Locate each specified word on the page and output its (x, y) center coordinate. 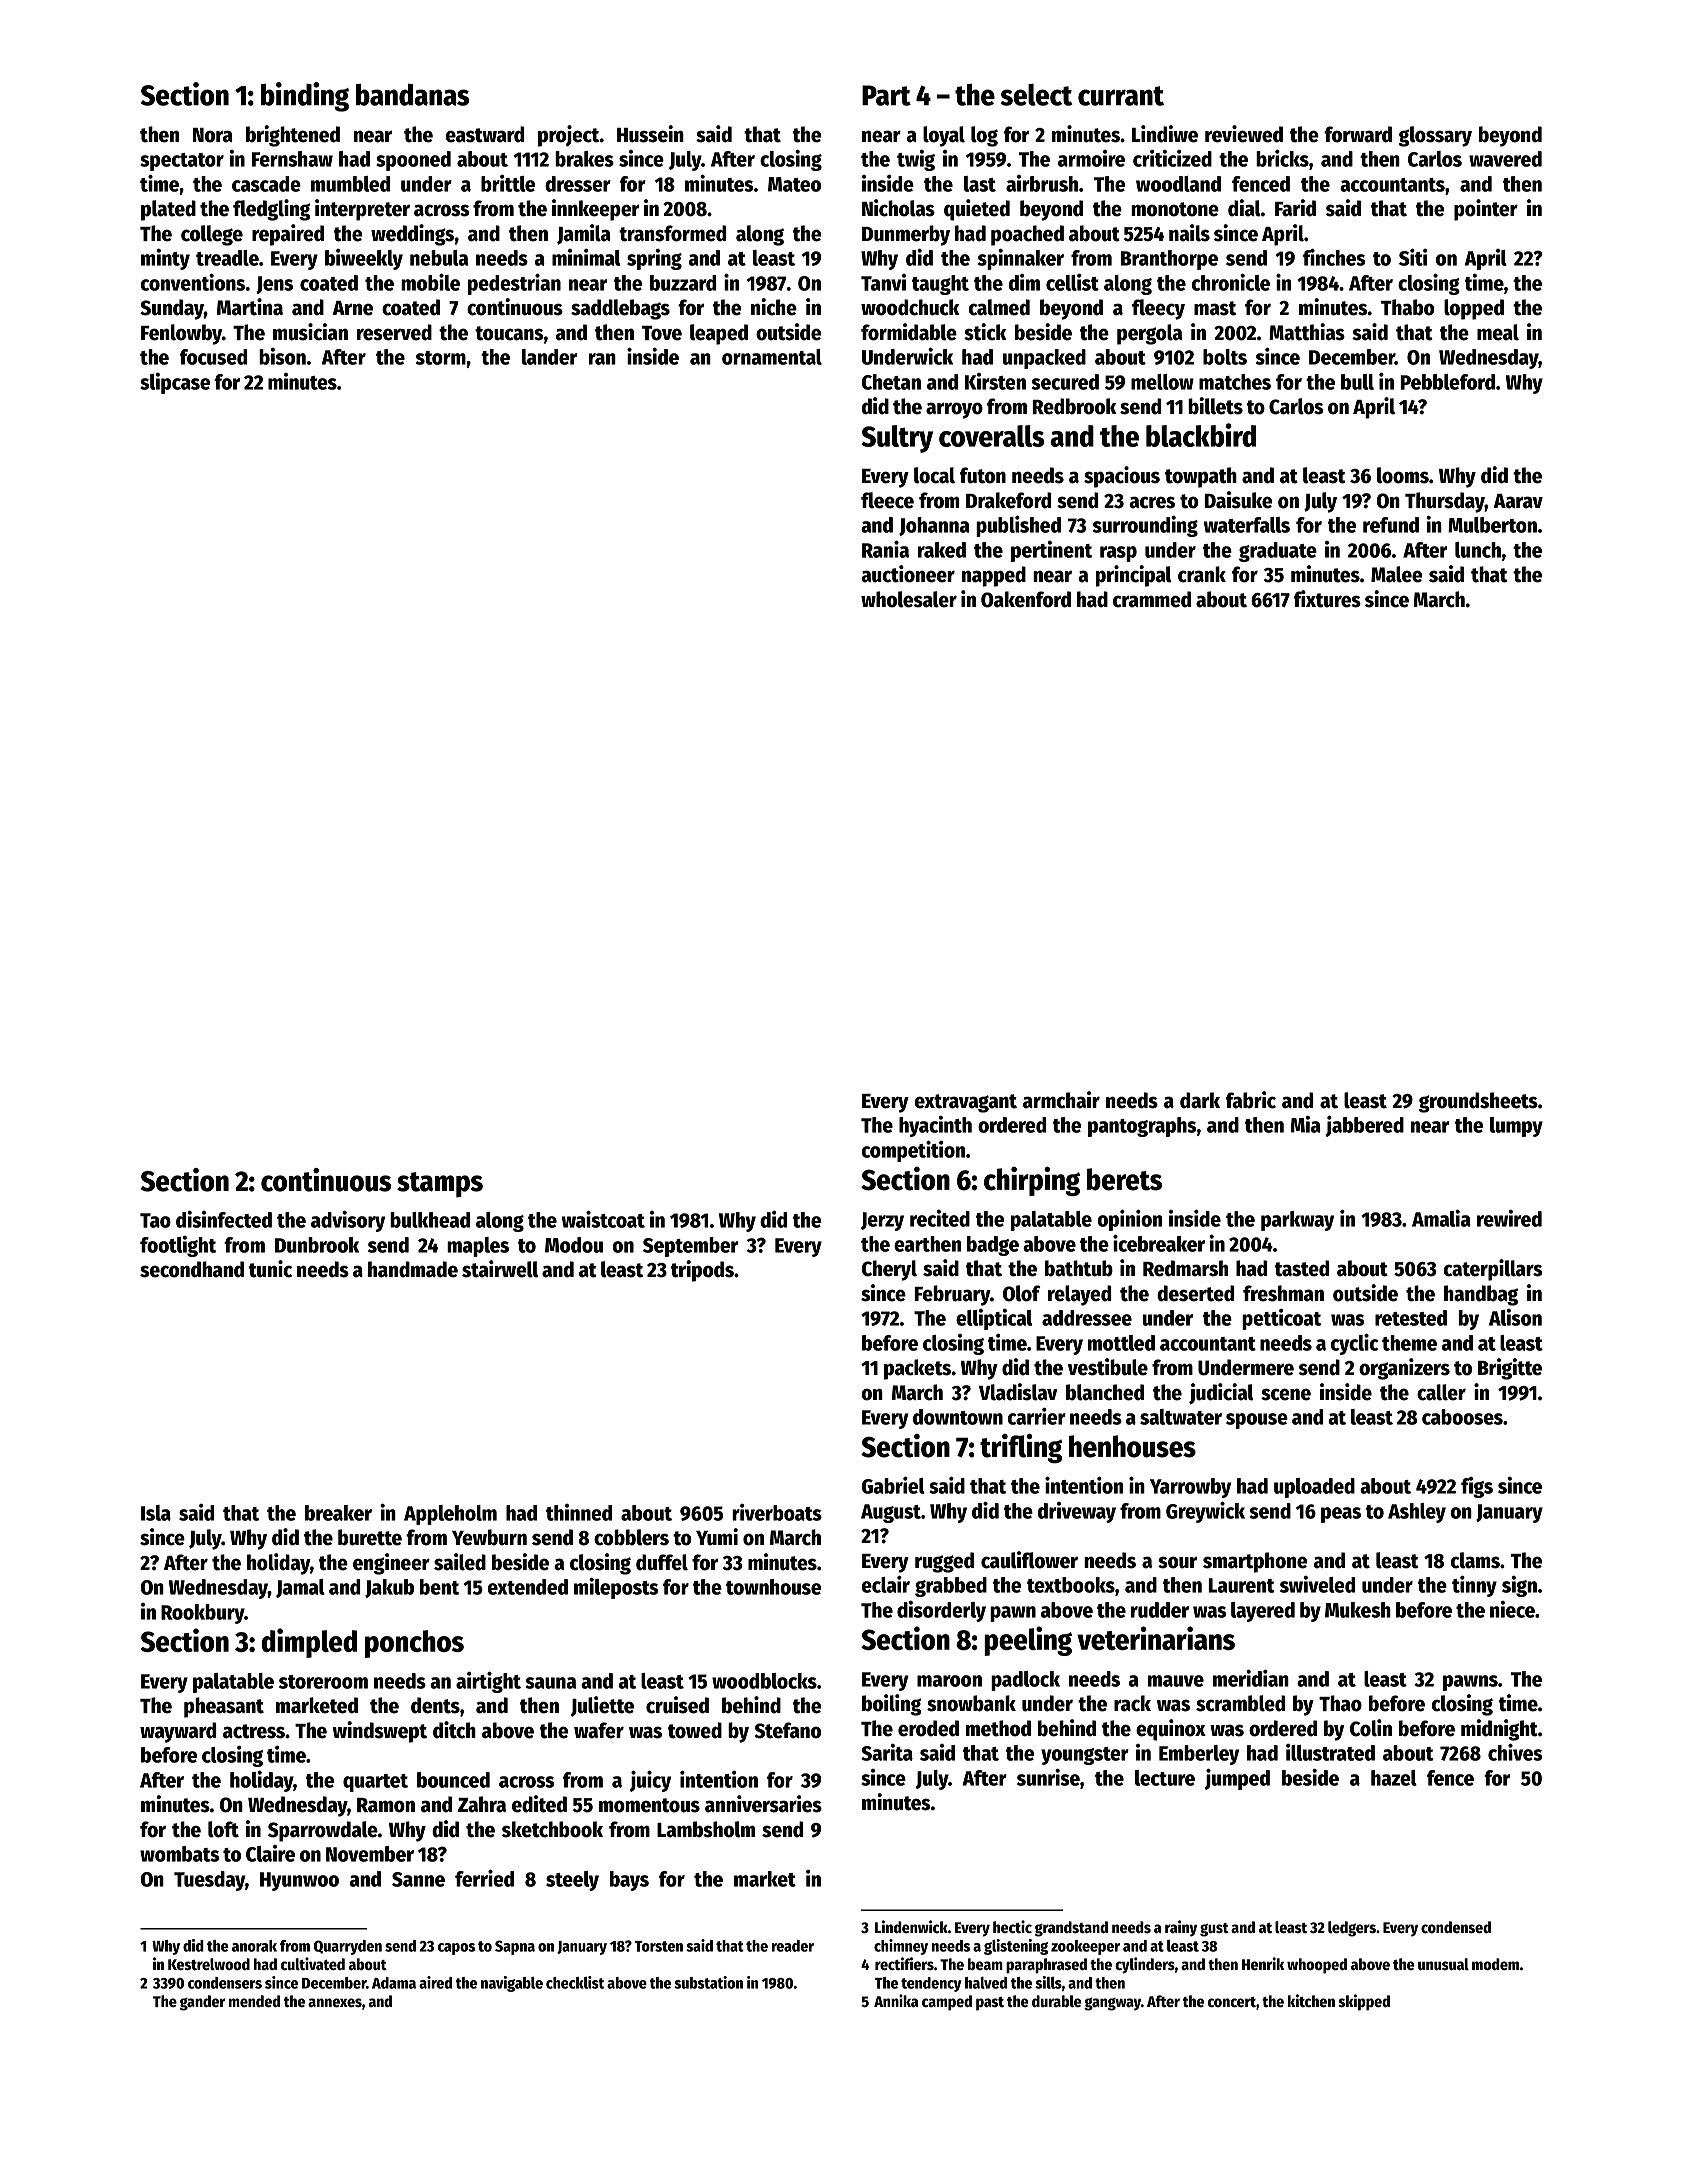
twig (916, 160)
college (212, 235)
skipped (1364, 2002)
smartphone (1255, 1562)
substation (708, 1982)
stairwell (500, 1269)
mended (254, 2001)
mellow (1162, 382)
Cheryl (889, 1270)
